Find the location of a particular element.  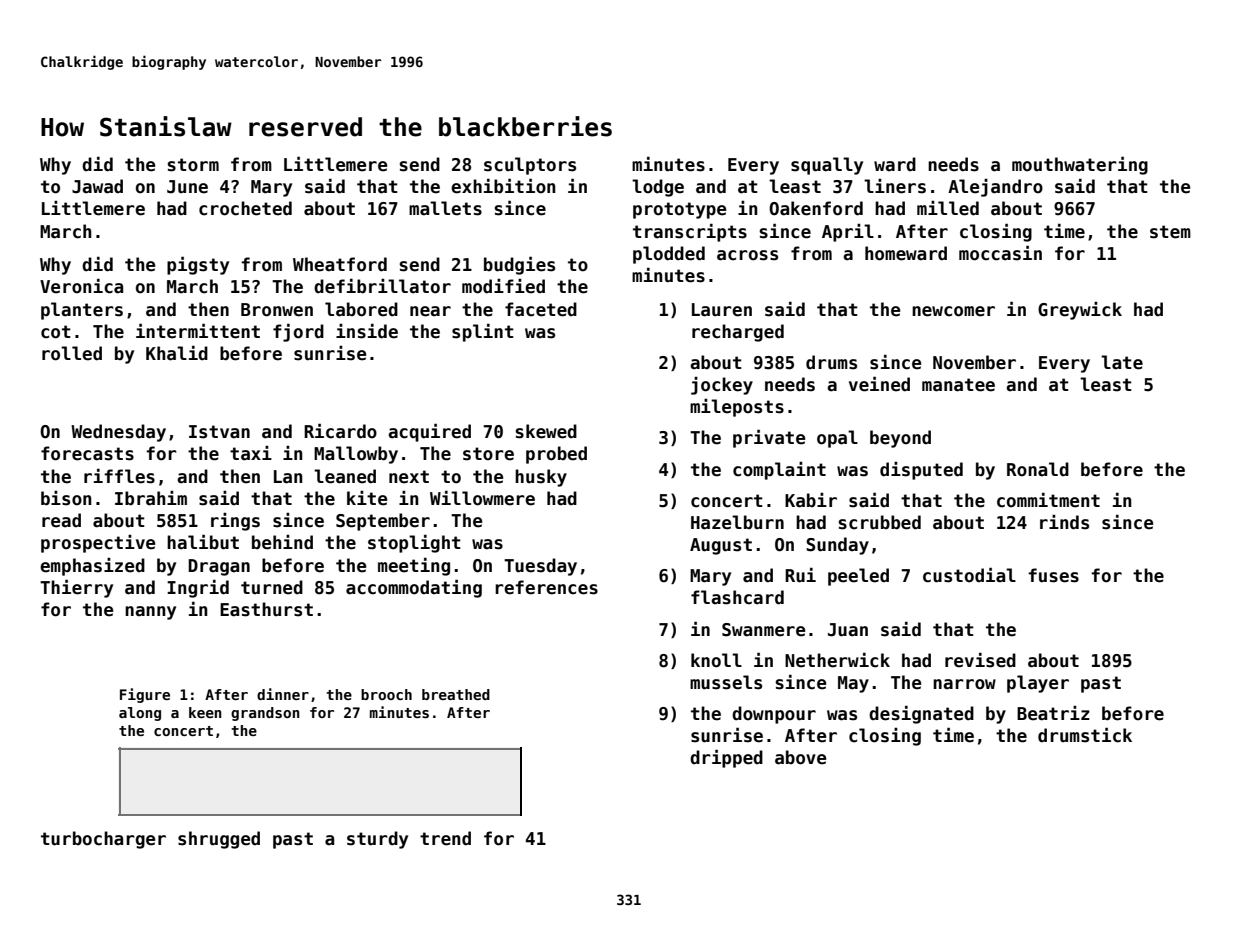

accommodating is located at coordinates (414, 589).
